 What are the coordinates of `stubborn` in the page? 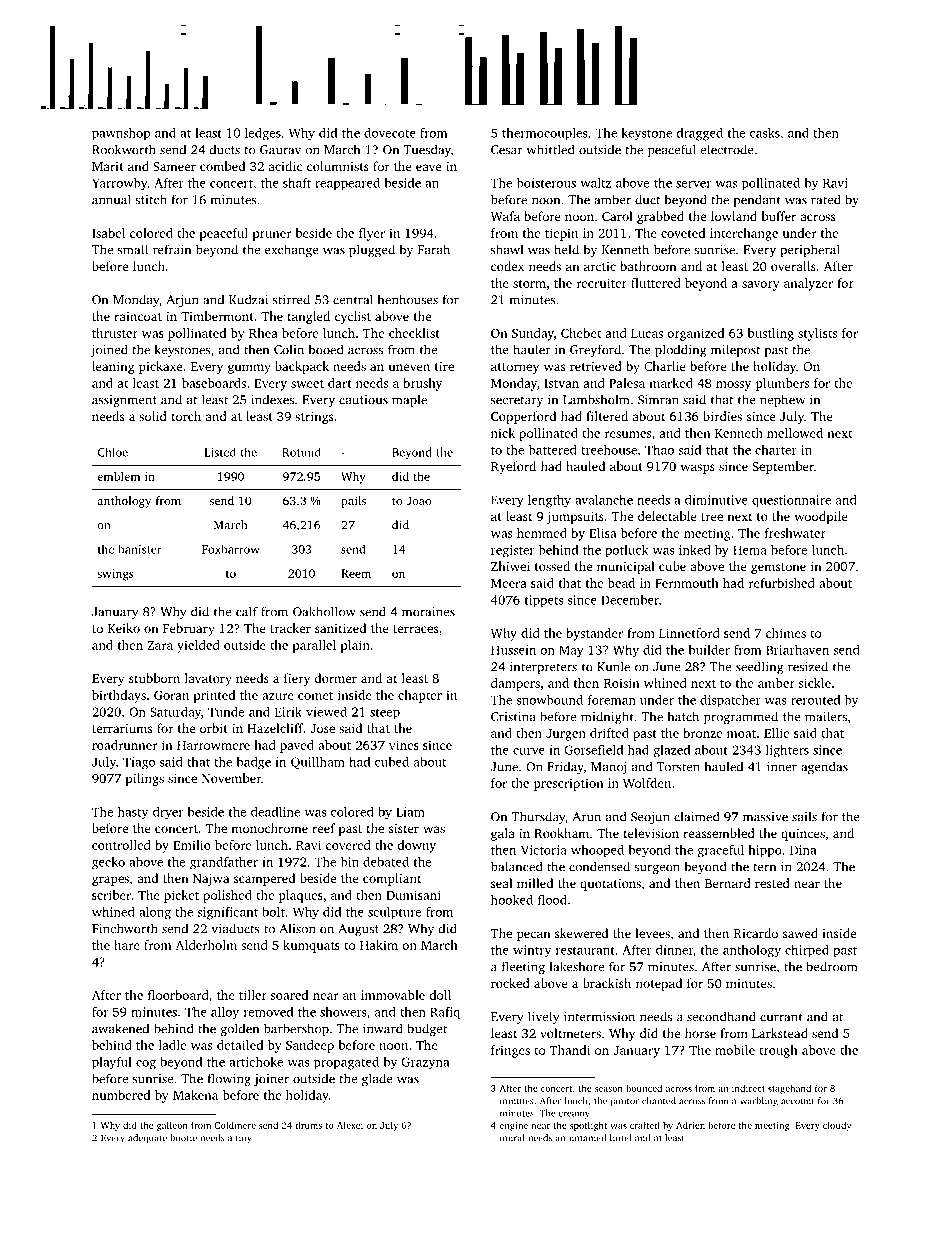 It's located at (154, 678).
